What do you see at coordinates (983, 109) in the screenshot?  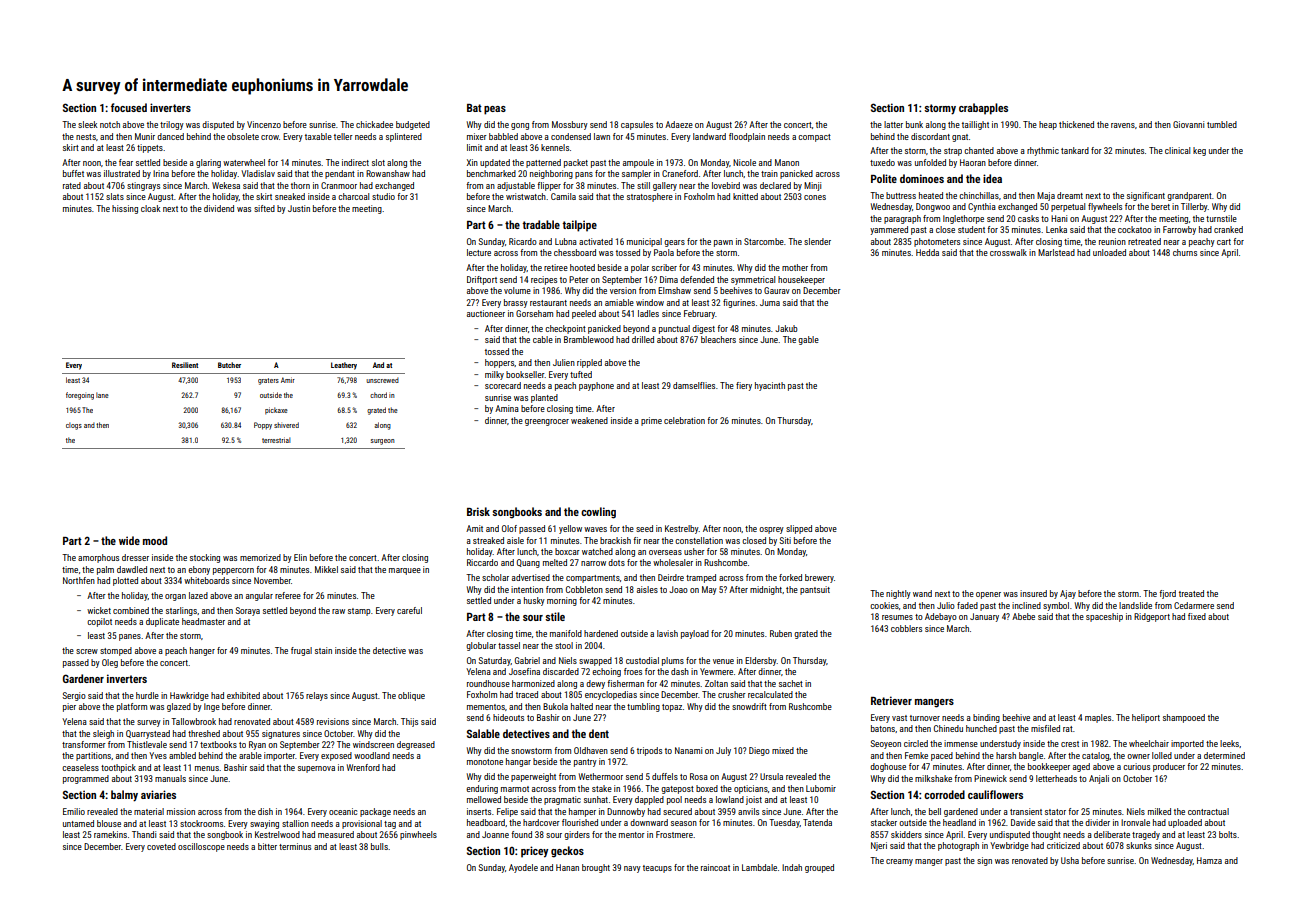 I see `crabapples` at bounding box center [983, 109].
